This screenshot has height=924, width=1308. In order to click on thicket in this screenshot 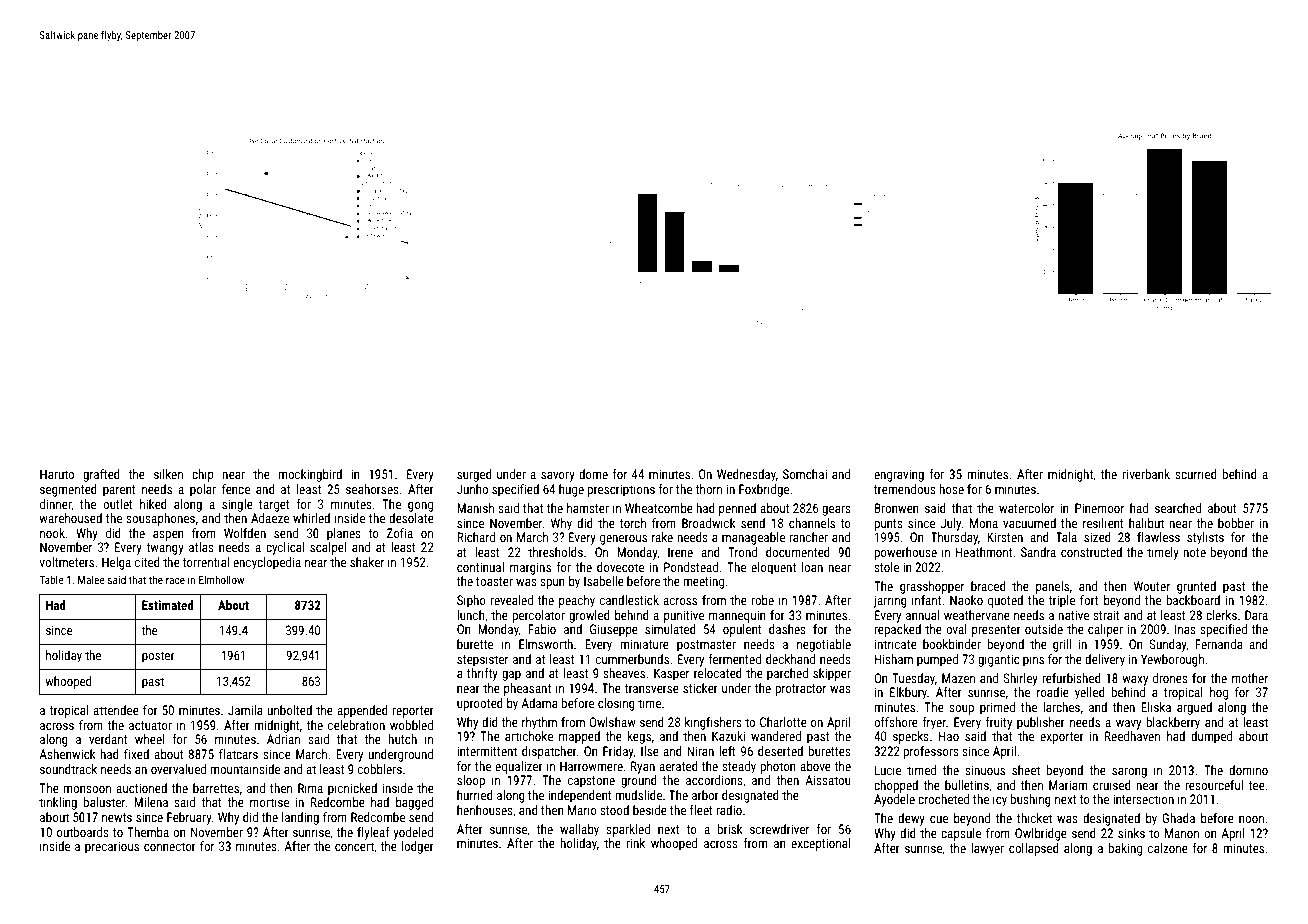, I will do `click(1034, 818)`.
